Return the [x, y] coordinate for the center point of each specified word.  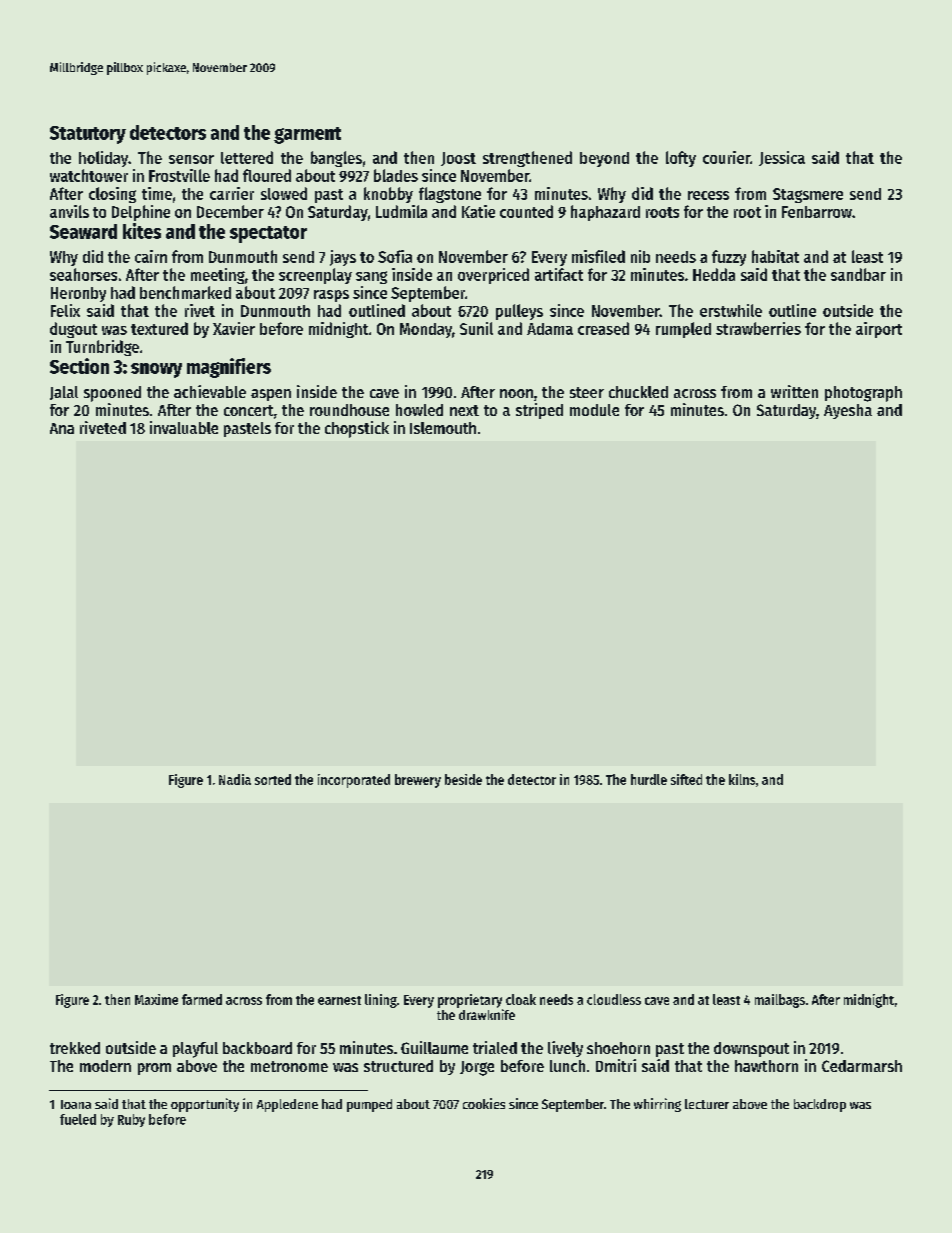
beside [463, 779]
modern [105, 1066]
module [594, 410]
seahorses [83, 274]
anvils [69, 211]
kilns [742, 779]
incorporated [354, 781]
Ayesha [848, 411]
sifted [686, 779]
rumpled [683, 330]
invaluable [184, 427]
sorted [273, 779]
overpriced [493, 276]
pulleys [519, 312]
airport [879, 330]
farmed [202, 999]
